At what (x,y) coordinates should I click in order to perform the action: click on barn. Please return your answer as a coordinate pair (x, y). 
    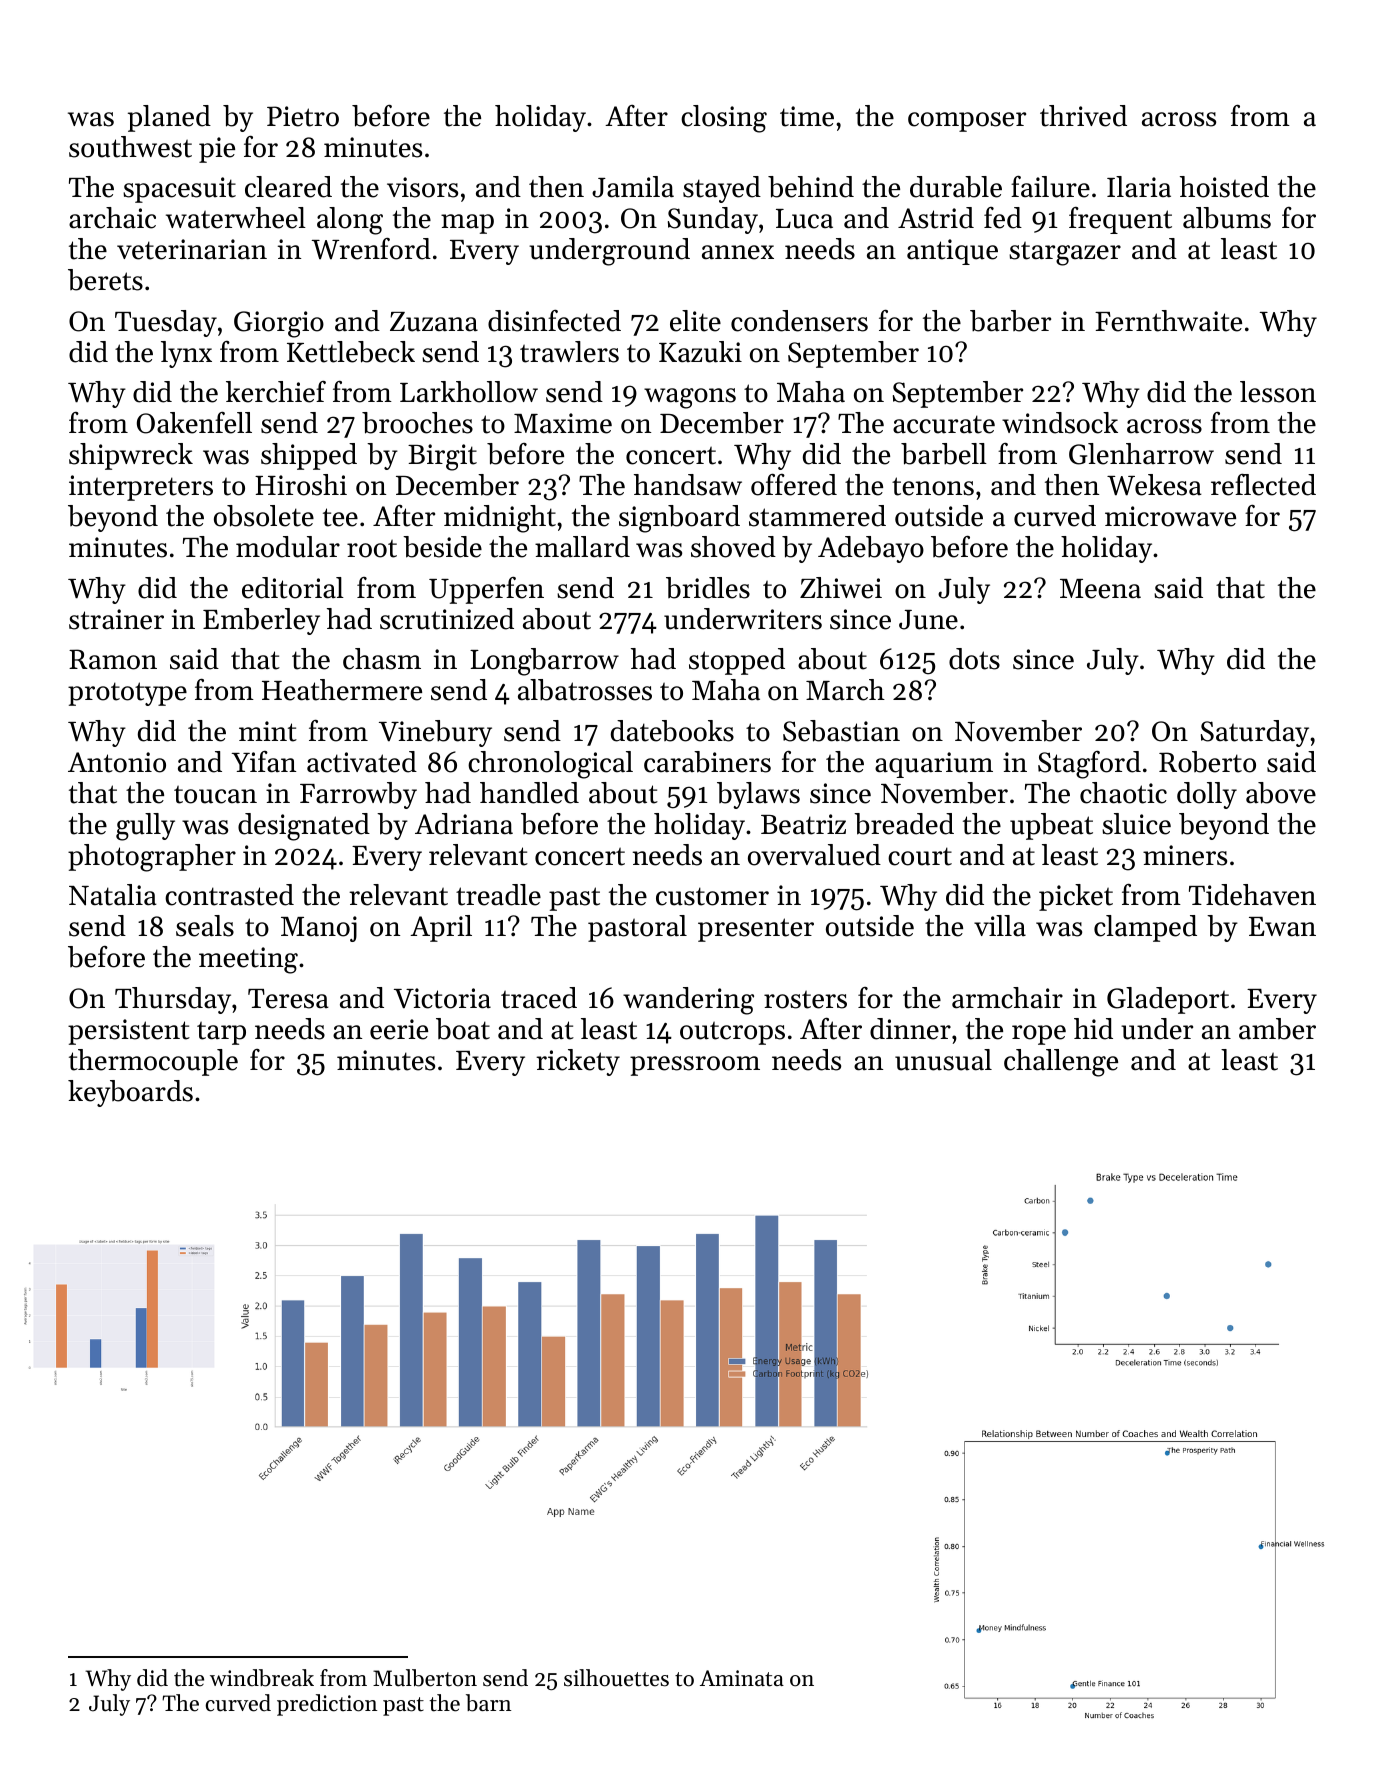
    Looking at the image, I should click on (488, 1703).
